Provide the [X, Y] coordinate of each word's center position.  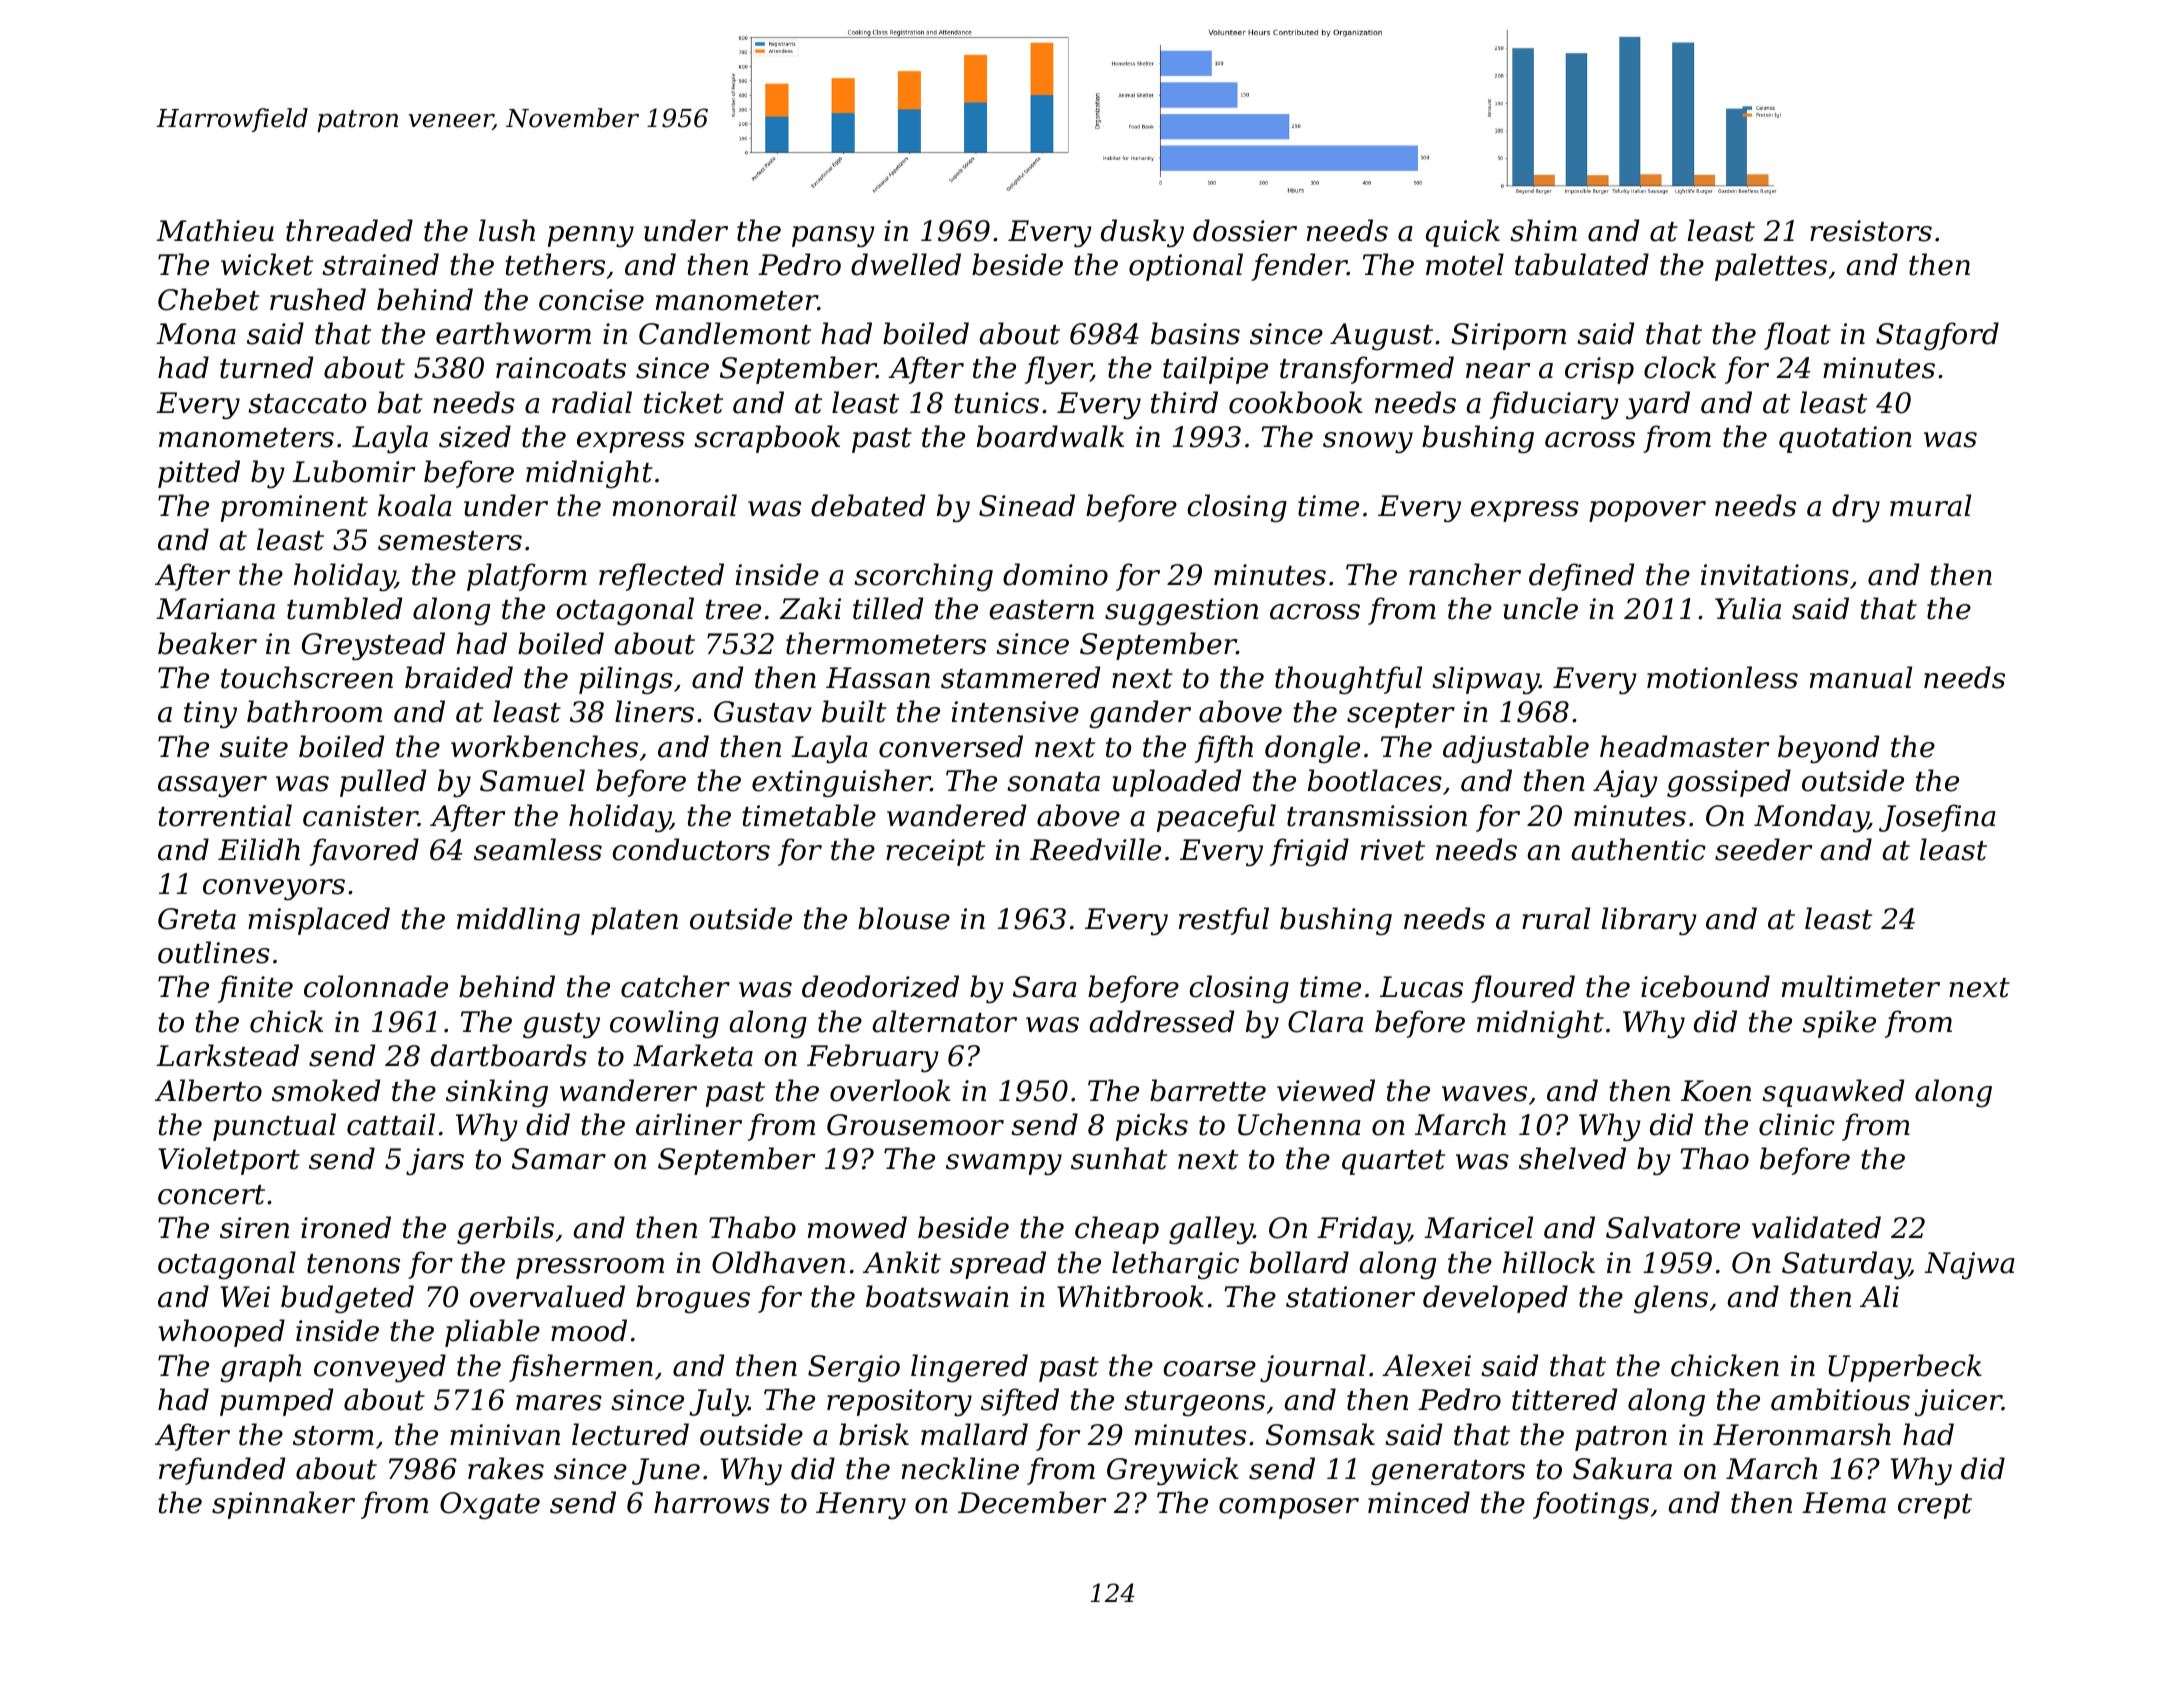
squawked [1833, 1093]
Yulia [1748, 608]
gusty [561, 1025]
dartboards [509, 1055]
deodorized [880, 986]
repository [899, 1403]
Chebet [208, 299]
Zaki [810, 608]
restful [1224, 921]
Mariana [215, 609]
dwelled [906, 264]
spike [1839, 1024]
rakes [506, 1468]
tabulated [1582, 264]
